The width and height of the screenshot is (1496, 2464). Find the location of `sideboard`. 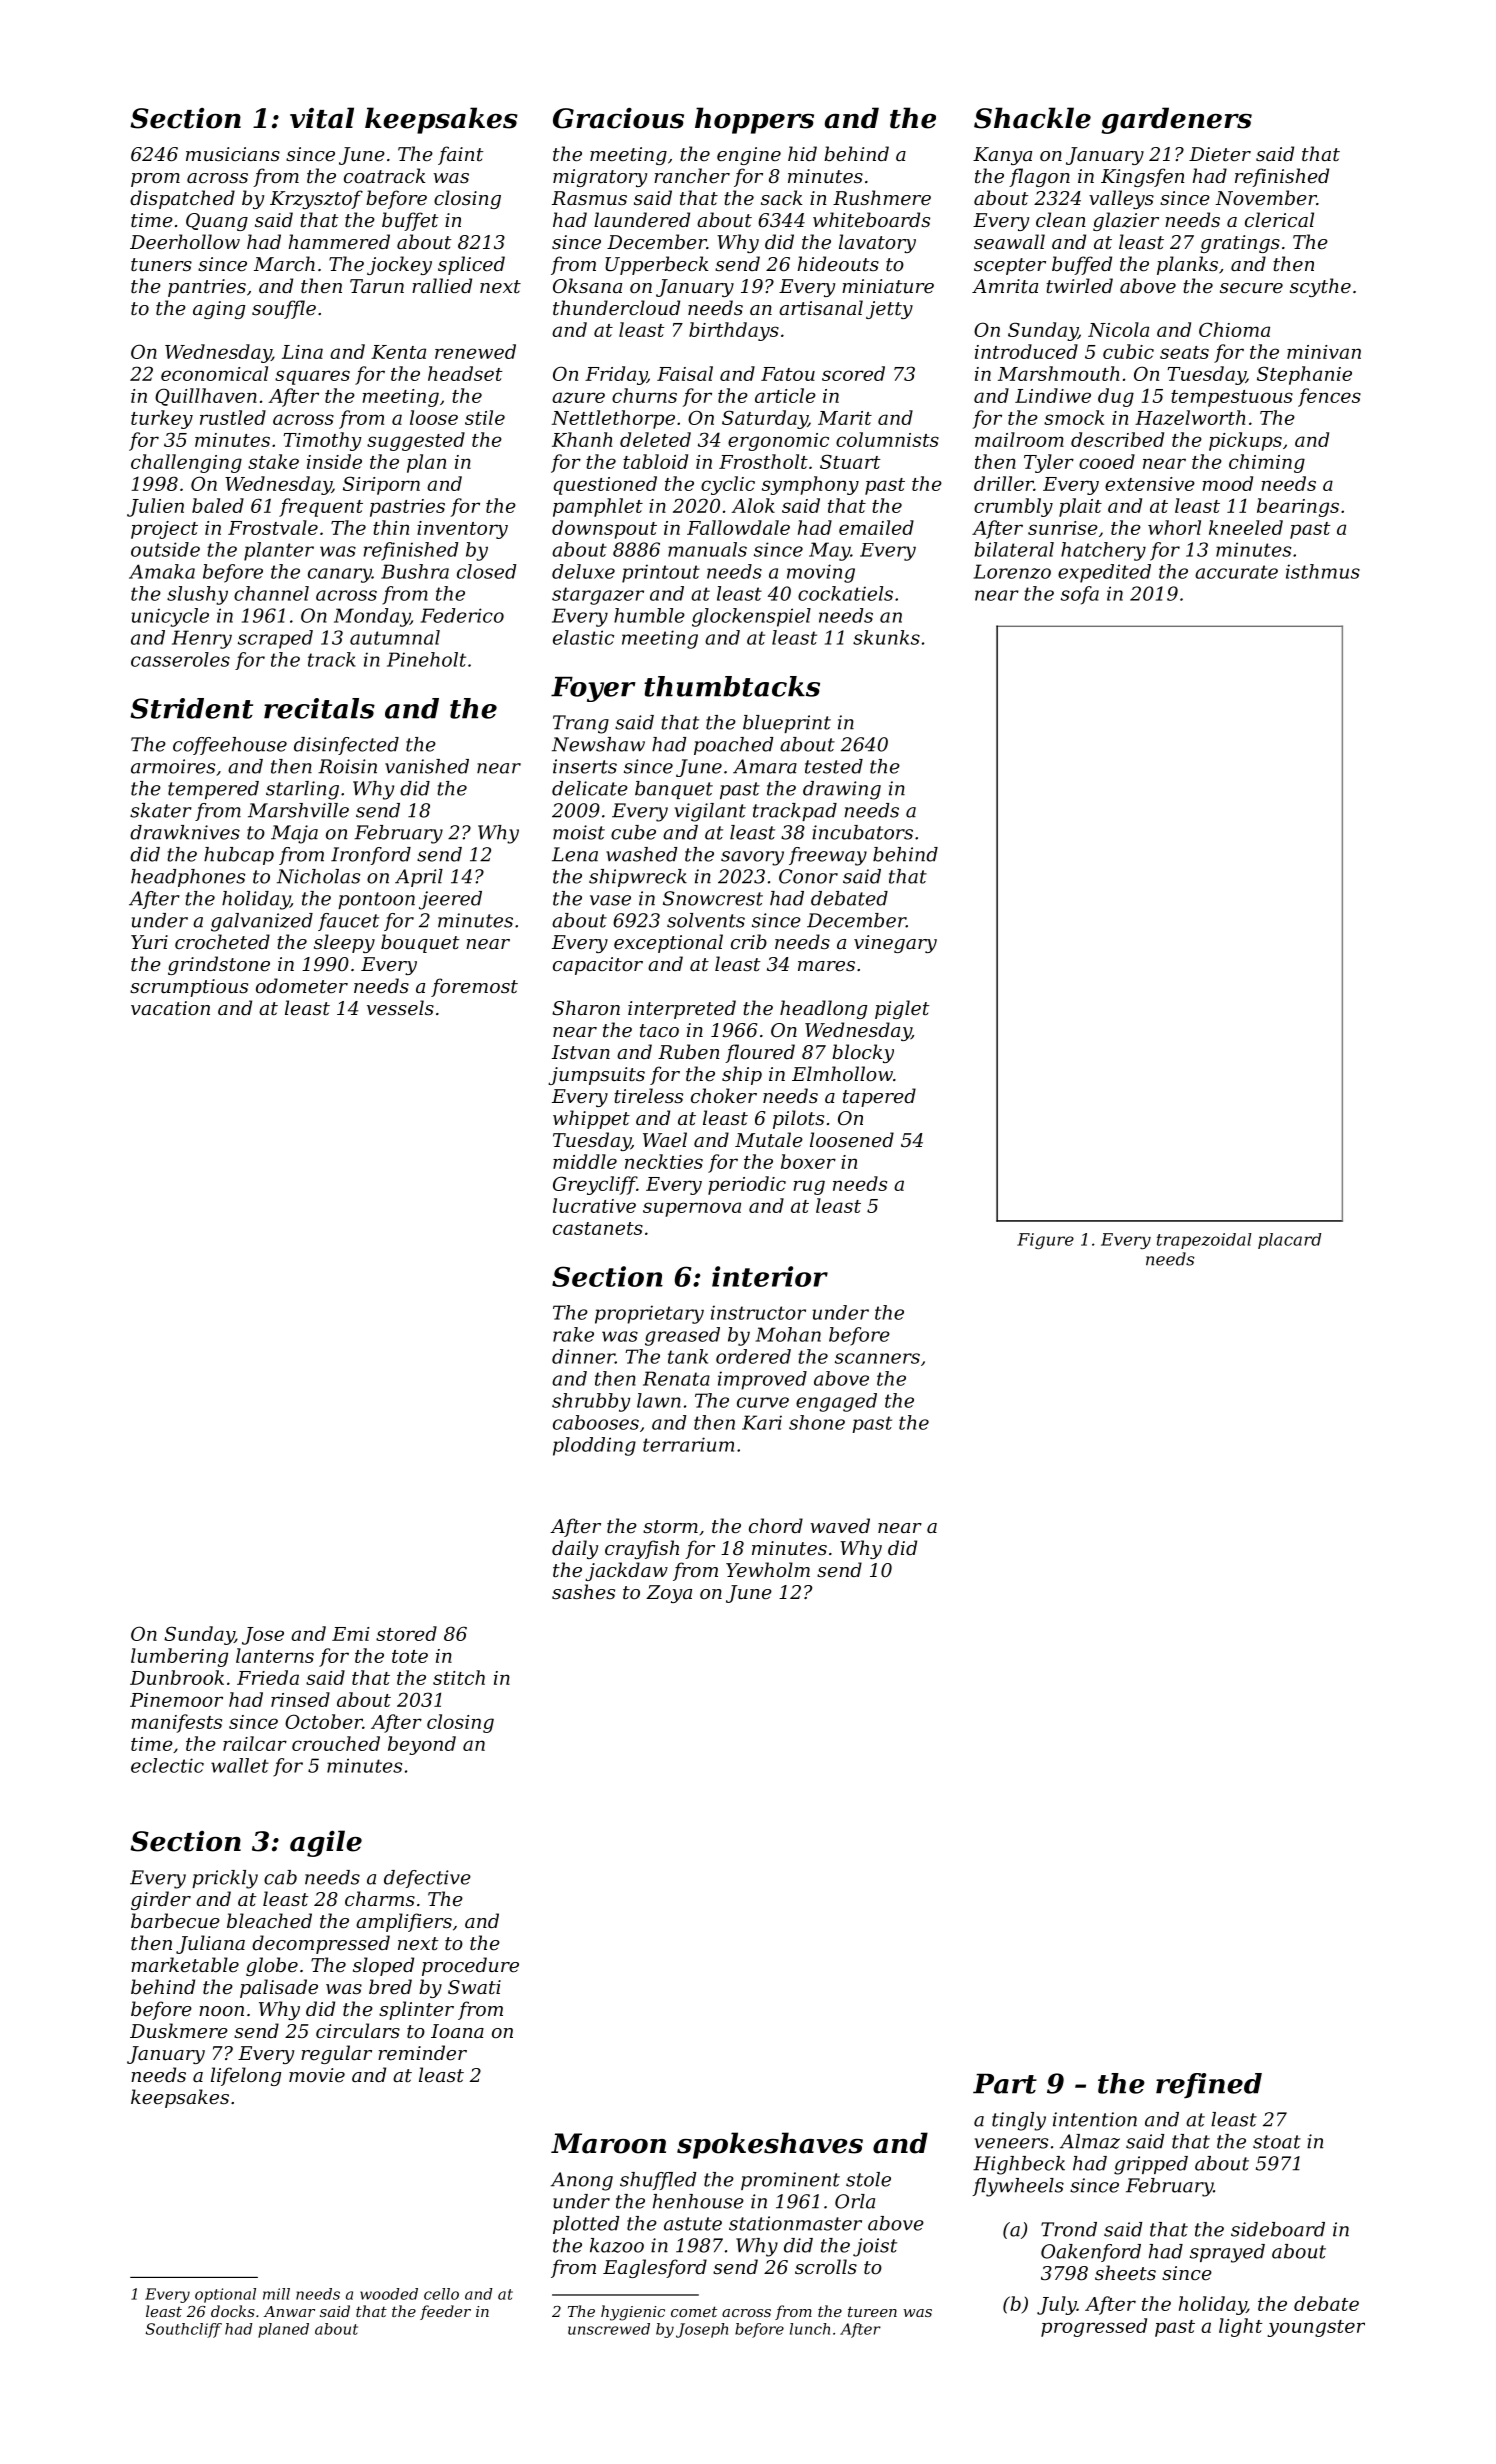

sideboard is located at coordinates (1278, 2229).
